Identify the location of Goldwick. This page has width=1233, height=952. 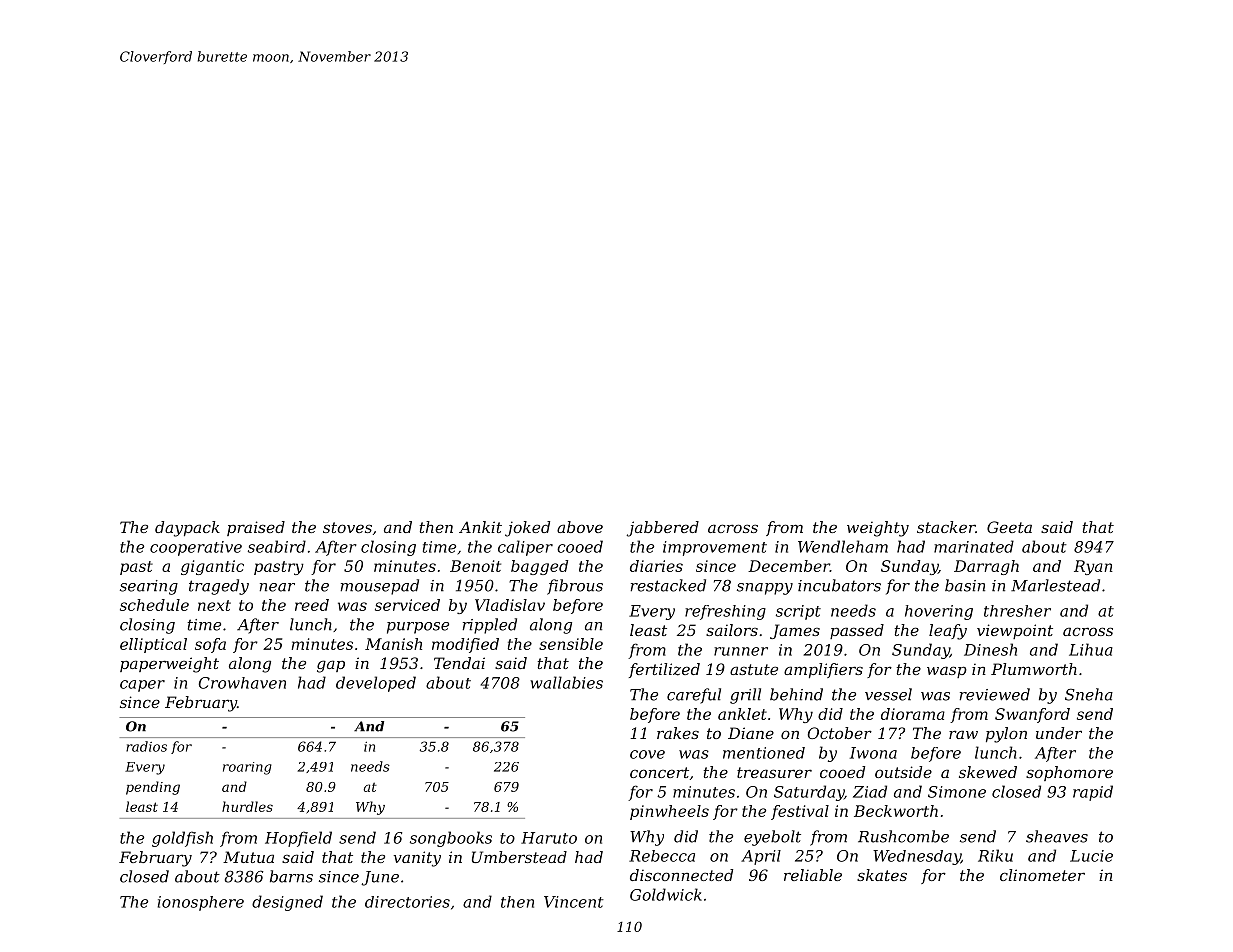
(666, 894).
